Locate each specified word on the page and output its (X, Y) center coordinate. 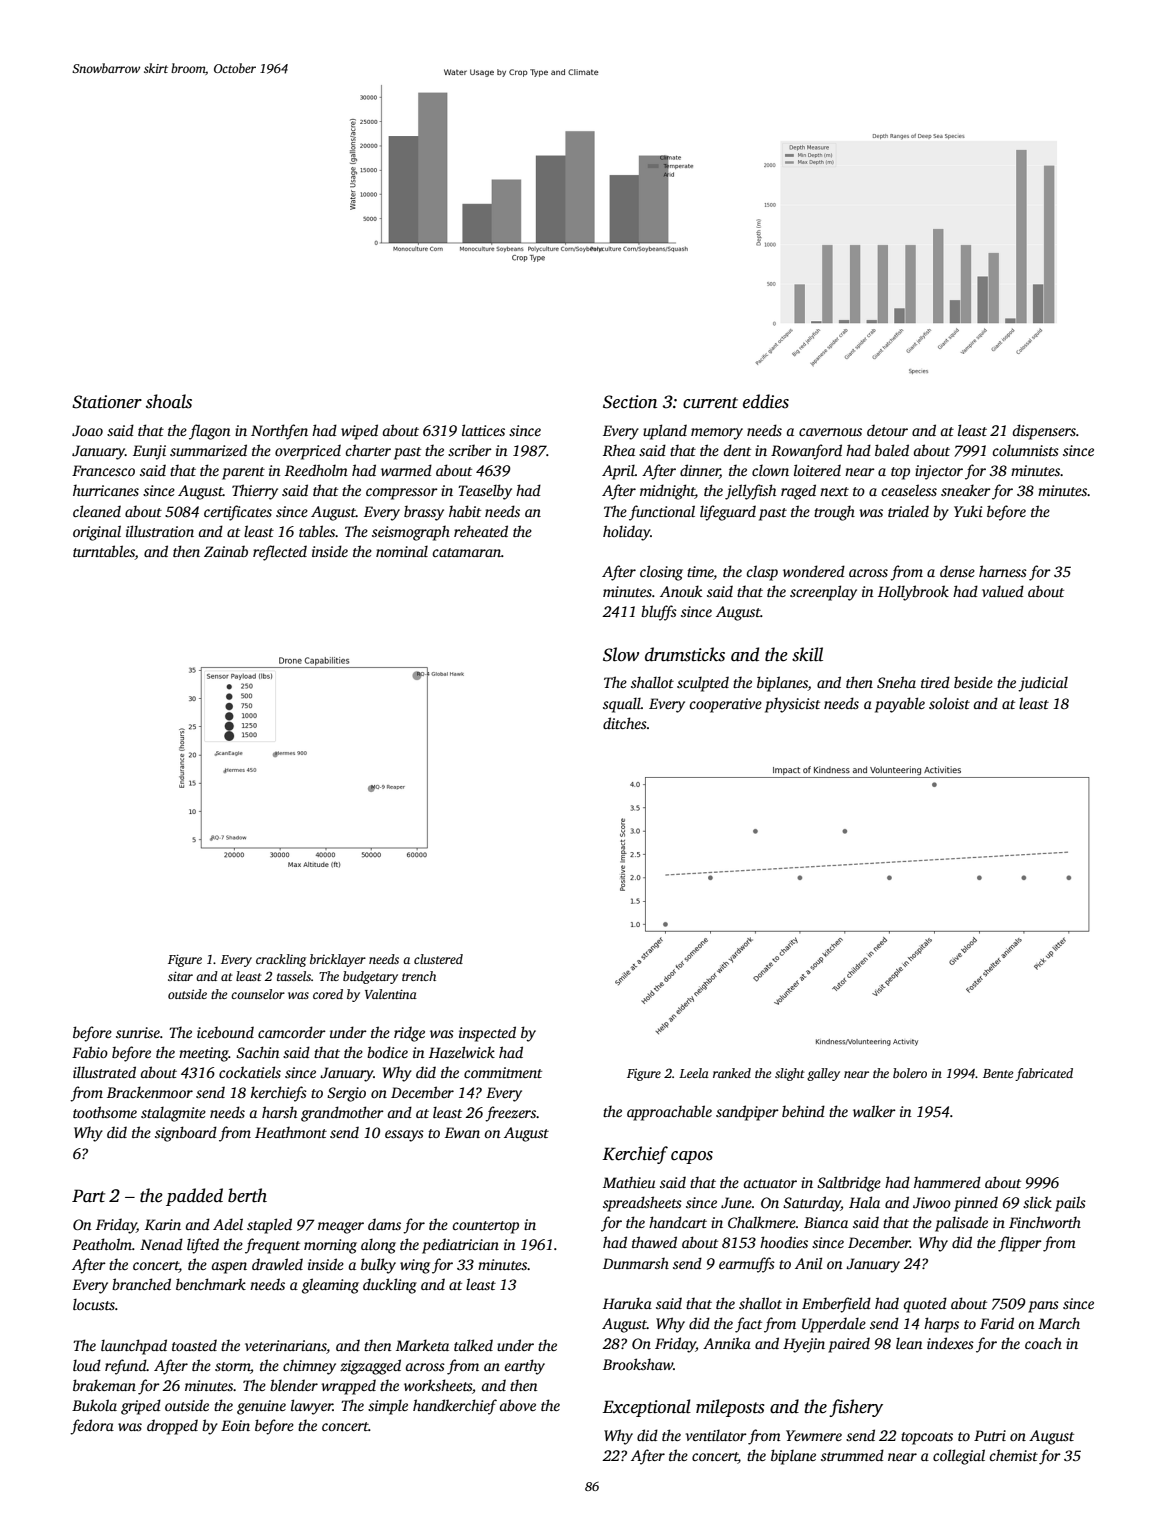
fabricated (1044, 1074)
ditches (625, 723)
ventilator (716, 1435)
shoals (169, 401)
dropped (172, 1427)
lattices (483, 430)
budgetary (370, 977)
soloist (949, 703)
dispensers (1044, 432)
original (97, 533)
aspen (229, 1268)
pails (1070, 1204)
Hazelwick (462, 1052)
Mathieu (629, 1182)
